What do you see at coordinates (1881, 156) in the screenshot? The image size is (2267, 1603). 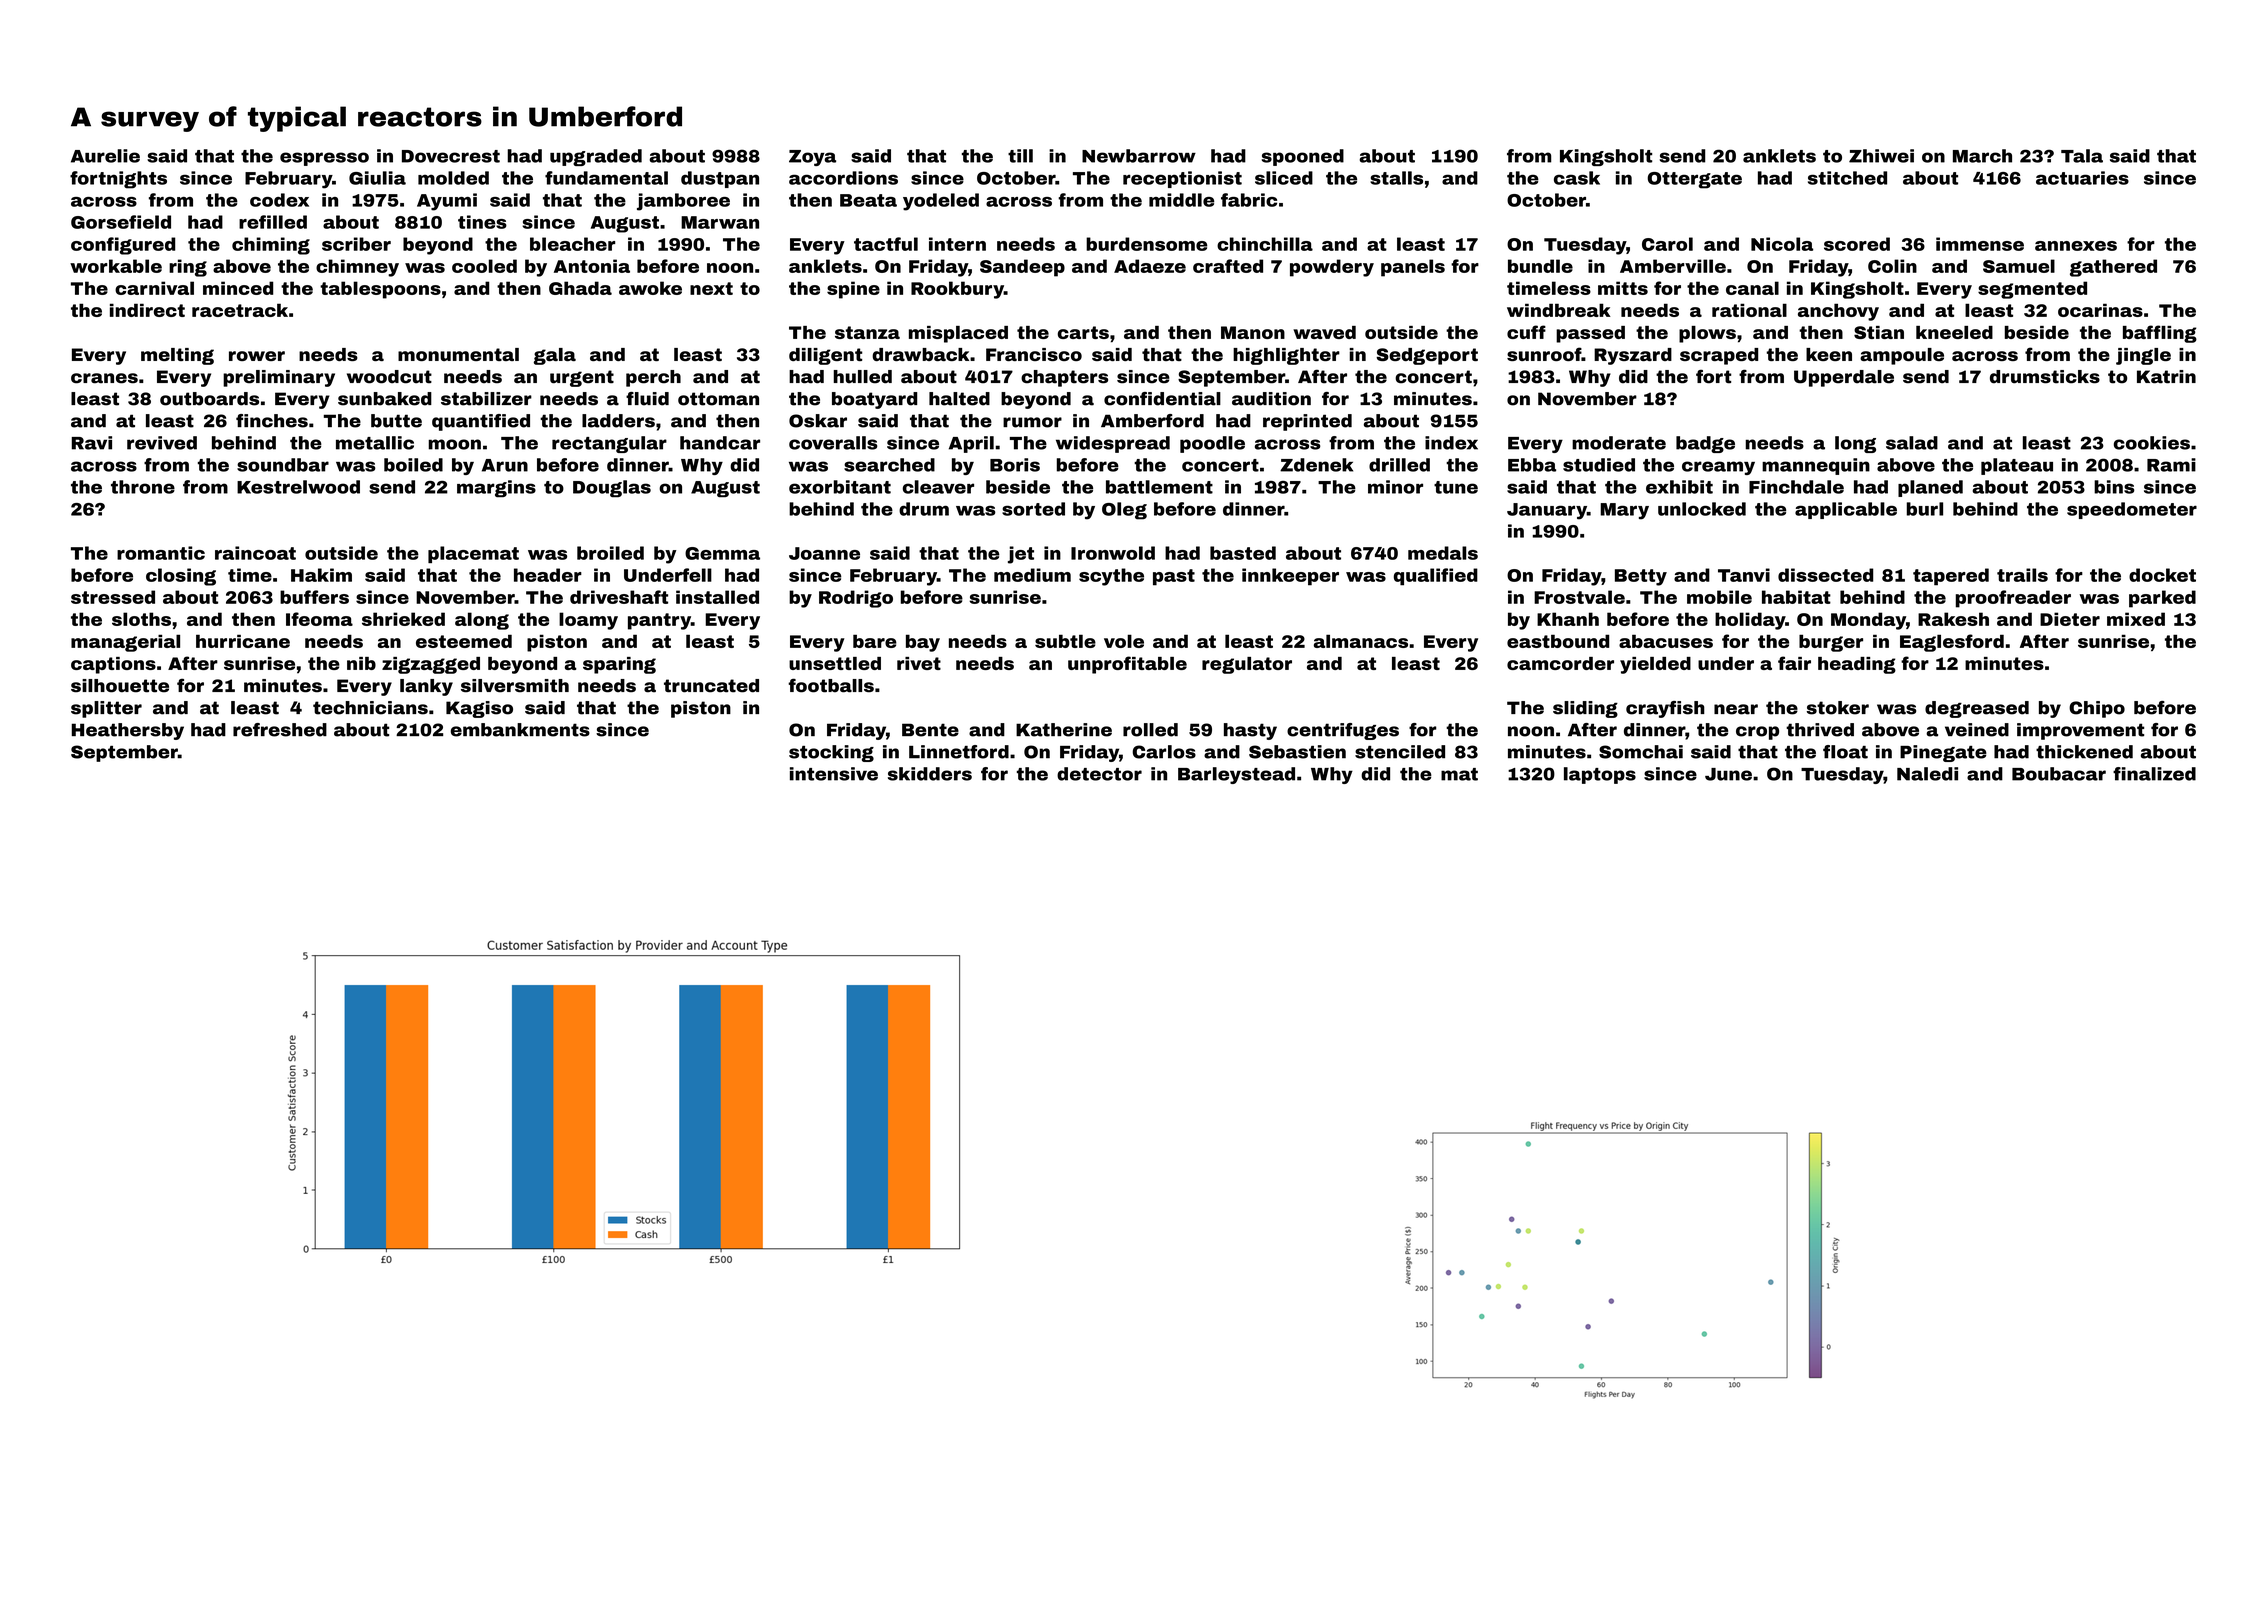 I see `Zhiwei` at bounding box center [1881, 156].
